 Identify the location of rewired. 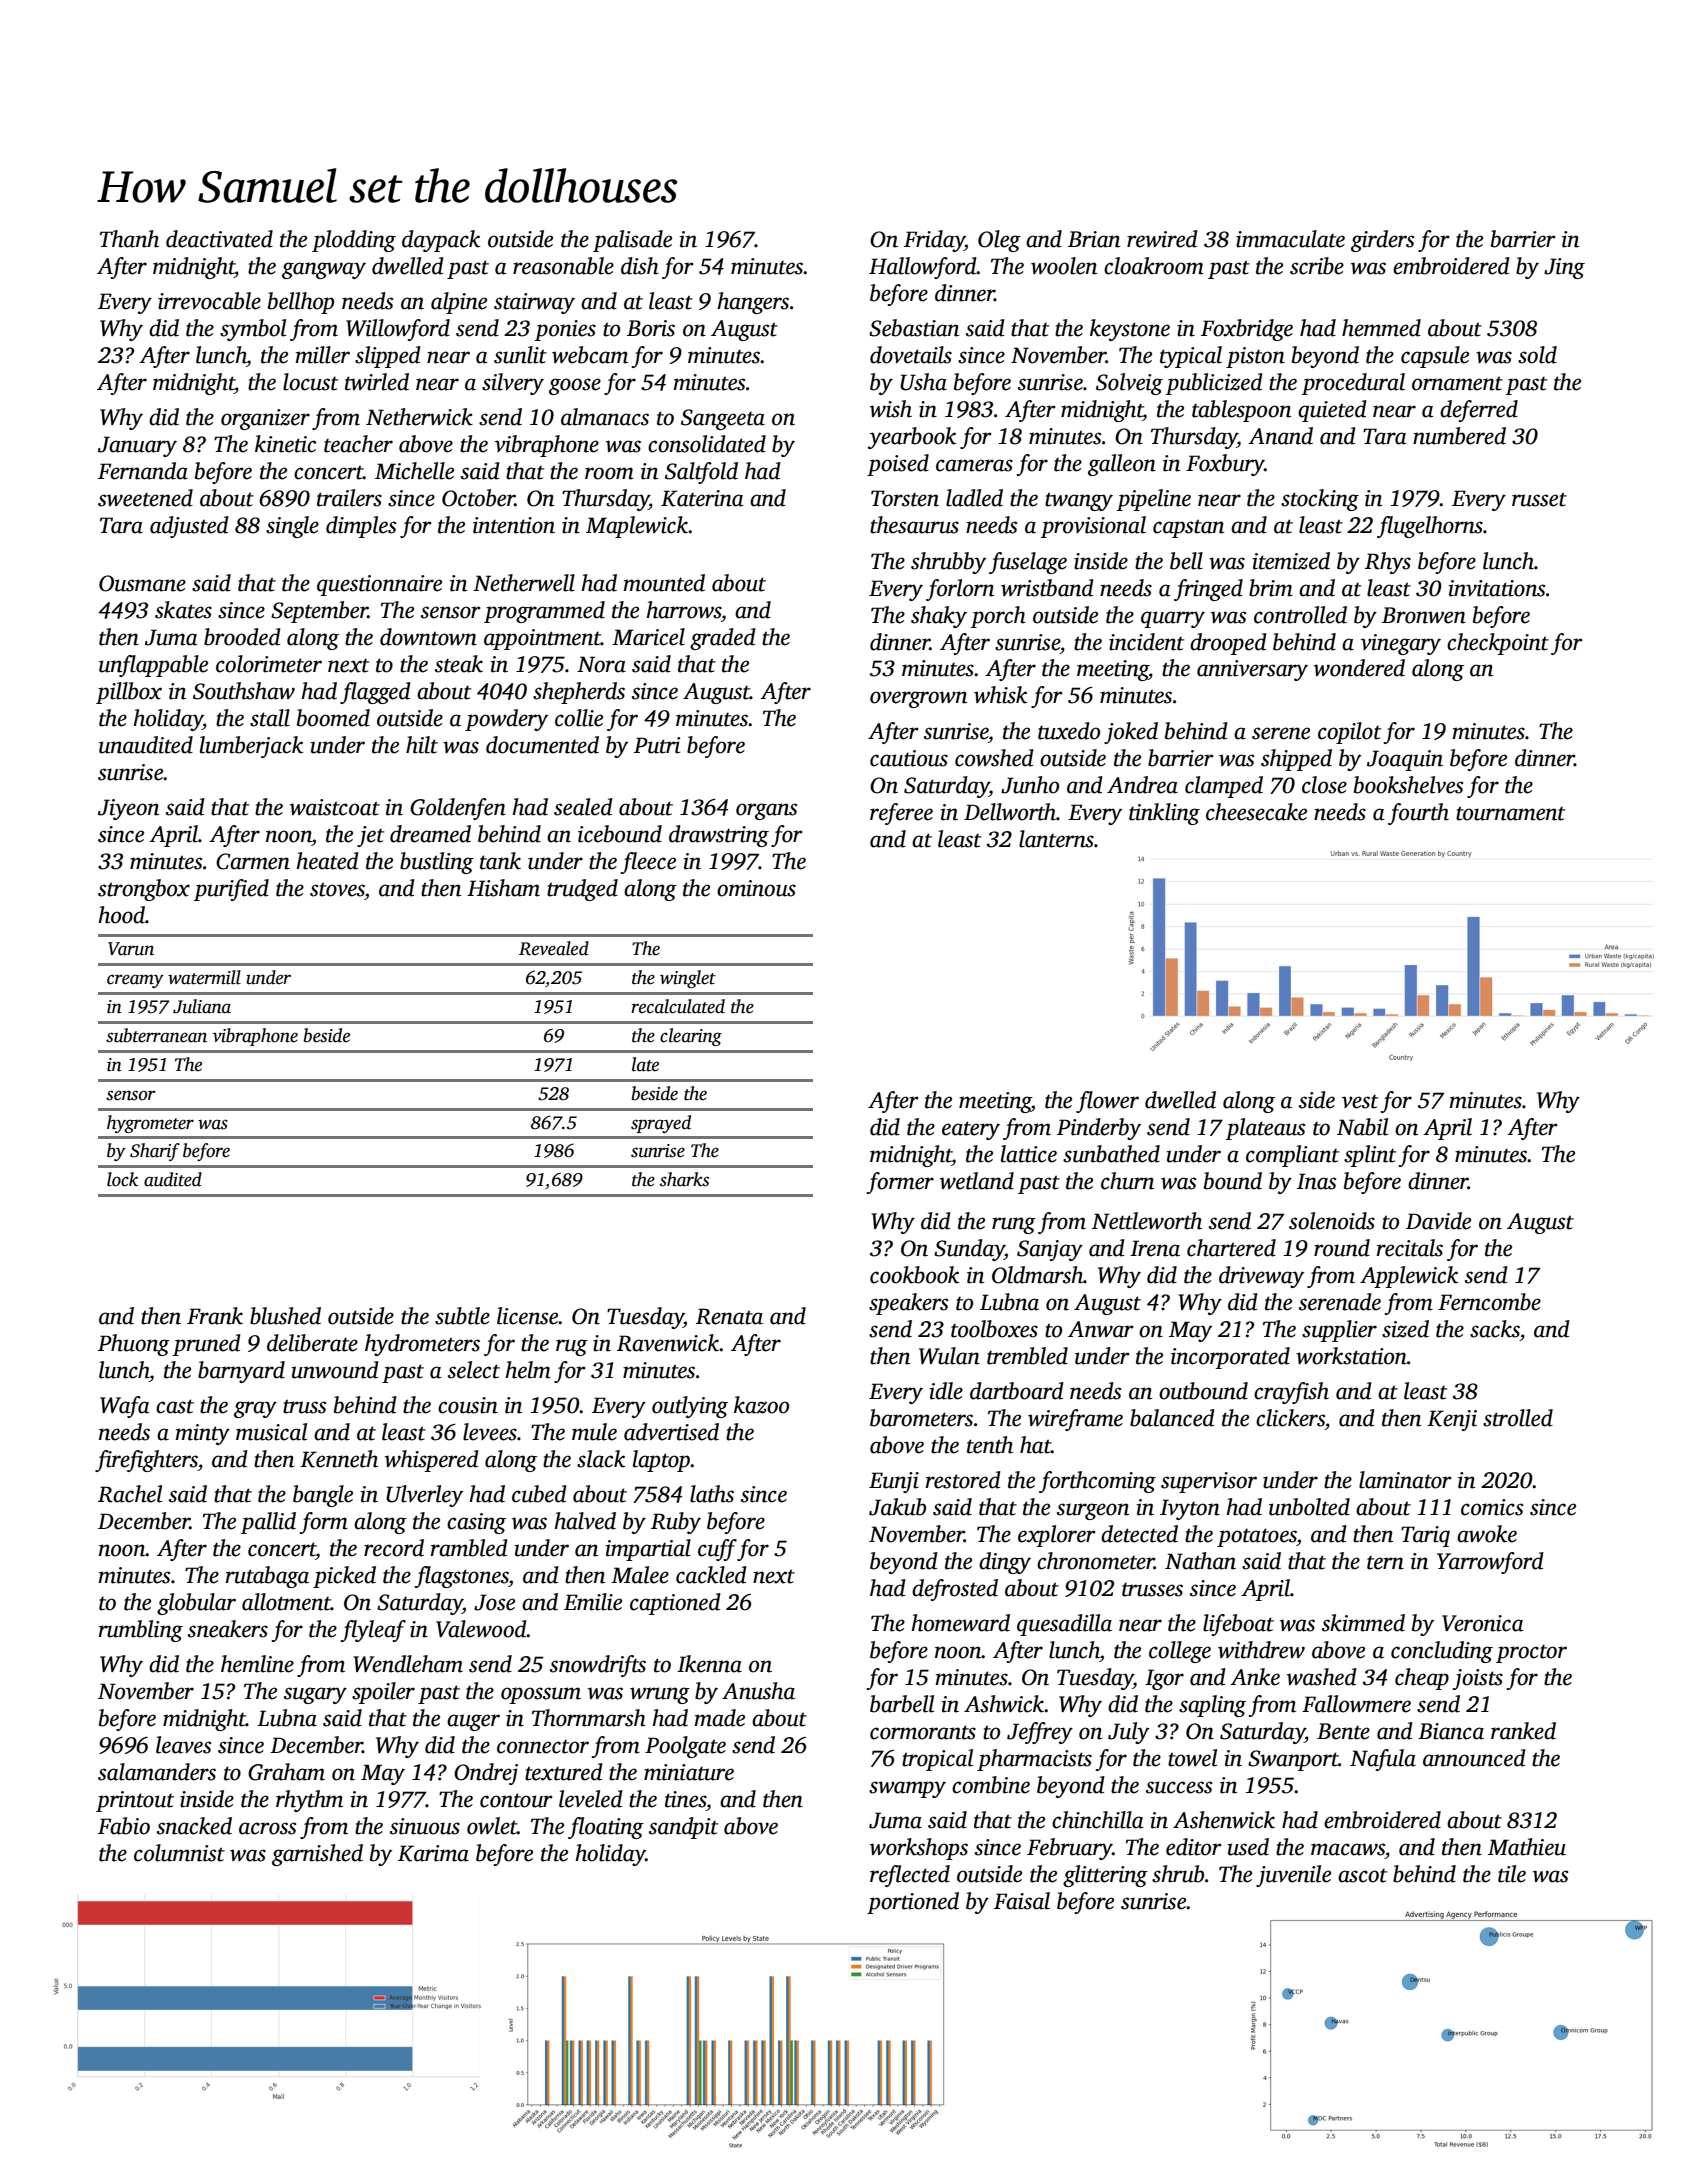
(1162, 239).
